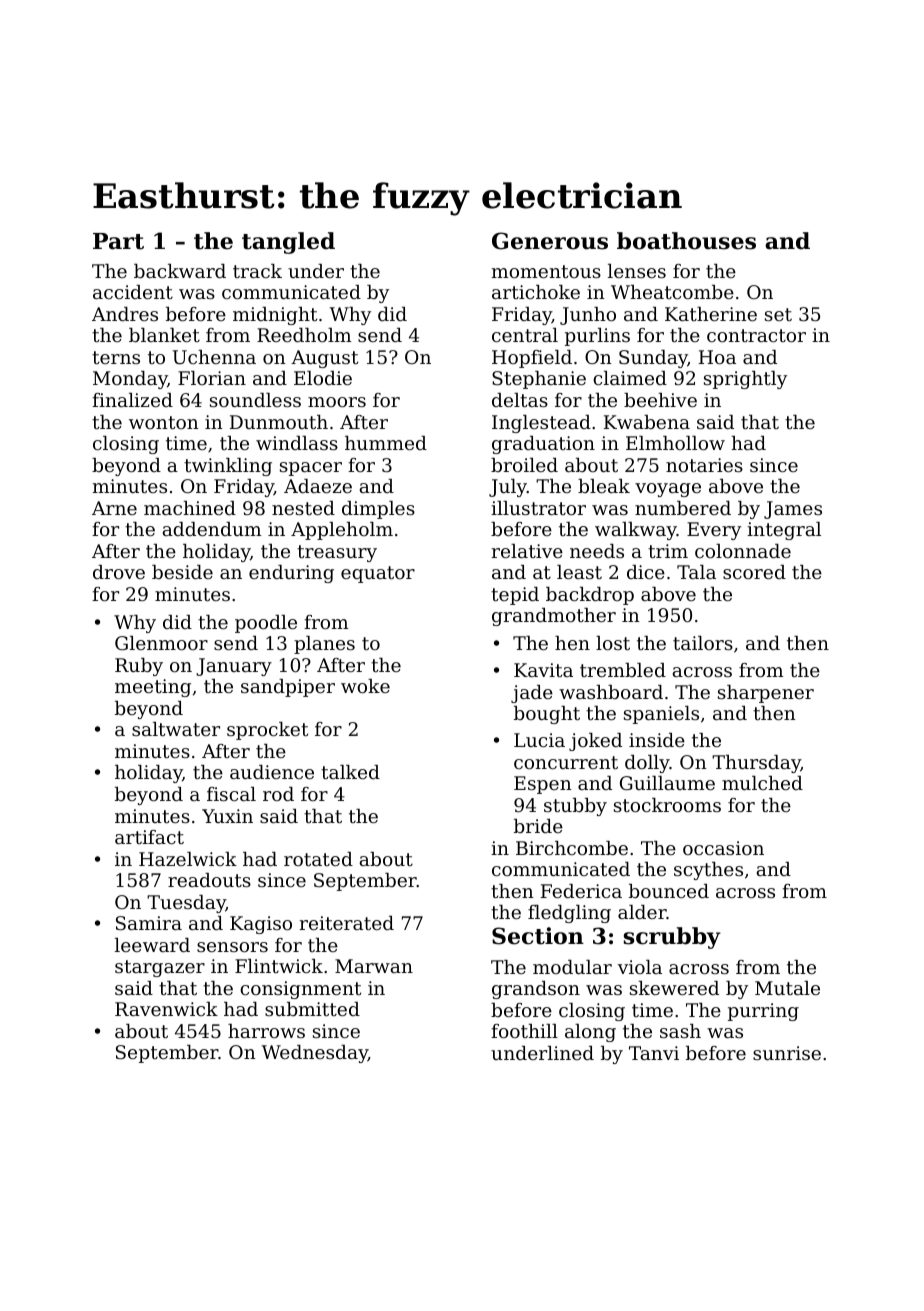  What do you see at coordinates (754, 572) in the image?
I see `scored` at bounding box center [754, 572].
